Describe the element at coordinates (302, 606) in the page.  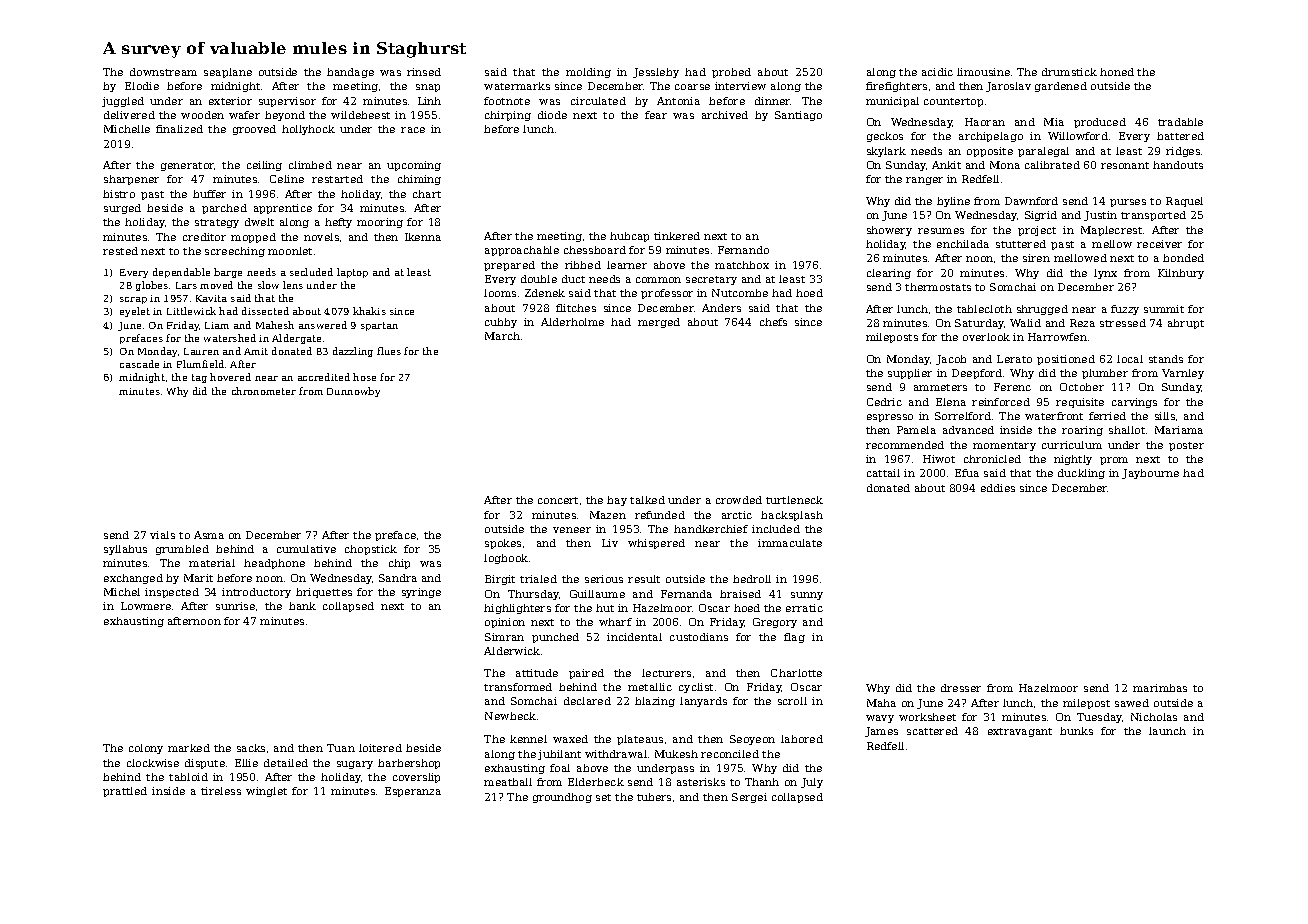
I see `bank` at that location.
